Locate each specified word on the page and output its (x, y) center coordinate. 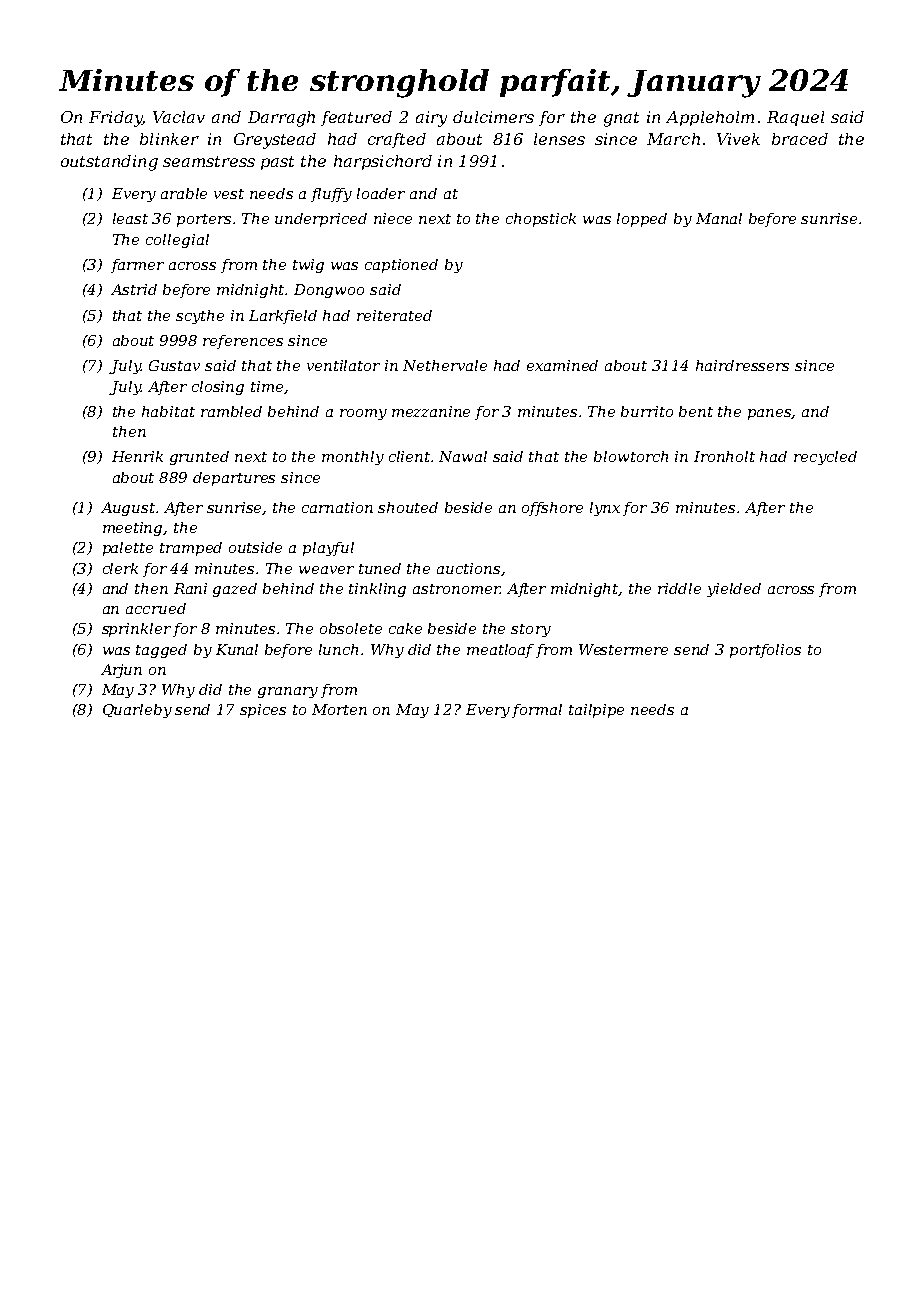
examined (562, 365)
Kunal (237, 649)
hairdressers (742, 365)
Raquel (795, 118)
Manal (719, 218)
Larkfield (283, 317)
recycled (825, 458)
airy (431, 119)
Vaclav (179, 117)
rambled (231, 411)
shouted (408, 507)
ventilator (343, 365)
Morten (339, 709)
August (128, 509)
